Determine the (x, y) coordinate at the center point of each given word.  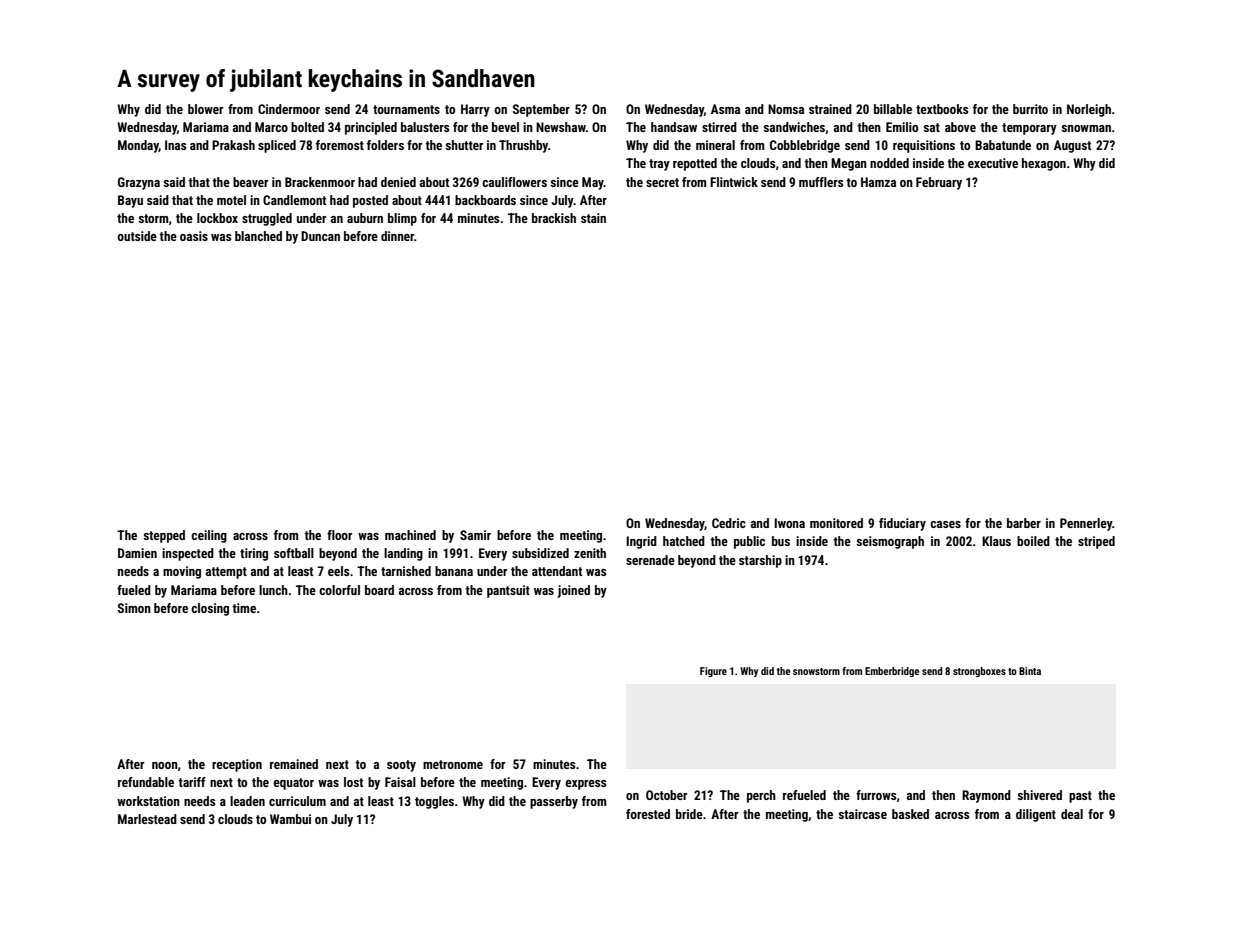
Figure (713, 672)
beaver (250, 182)
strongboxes (979, 672)
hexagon (1044, 164)
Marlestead (147, 819)
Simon (134, 608)
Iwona (789, 523)
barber (1024, 523)
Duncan (320, 236)
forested (648, 814)
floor (339, 535)
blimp (402, 219)
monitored (836, 523)
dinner (397, 236)
